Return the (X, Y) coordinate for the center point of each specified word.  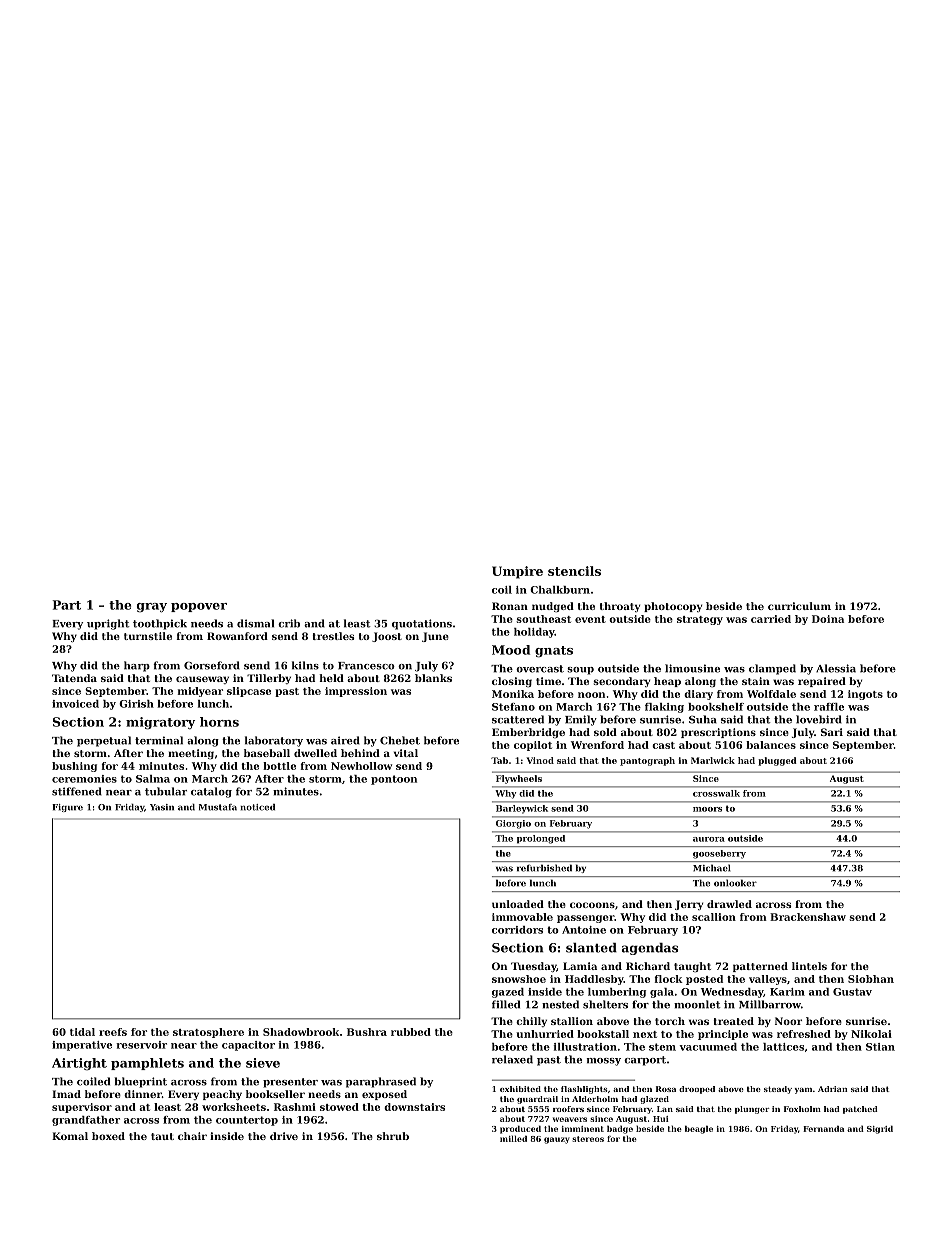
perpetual (104, 741)
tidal (82, 1032)
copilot (533, 746)
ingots (865, 695)
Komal (70, 1136)
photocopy (673, 607)
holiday (534, 633)
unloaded (518, 904)
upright (108, 624)
